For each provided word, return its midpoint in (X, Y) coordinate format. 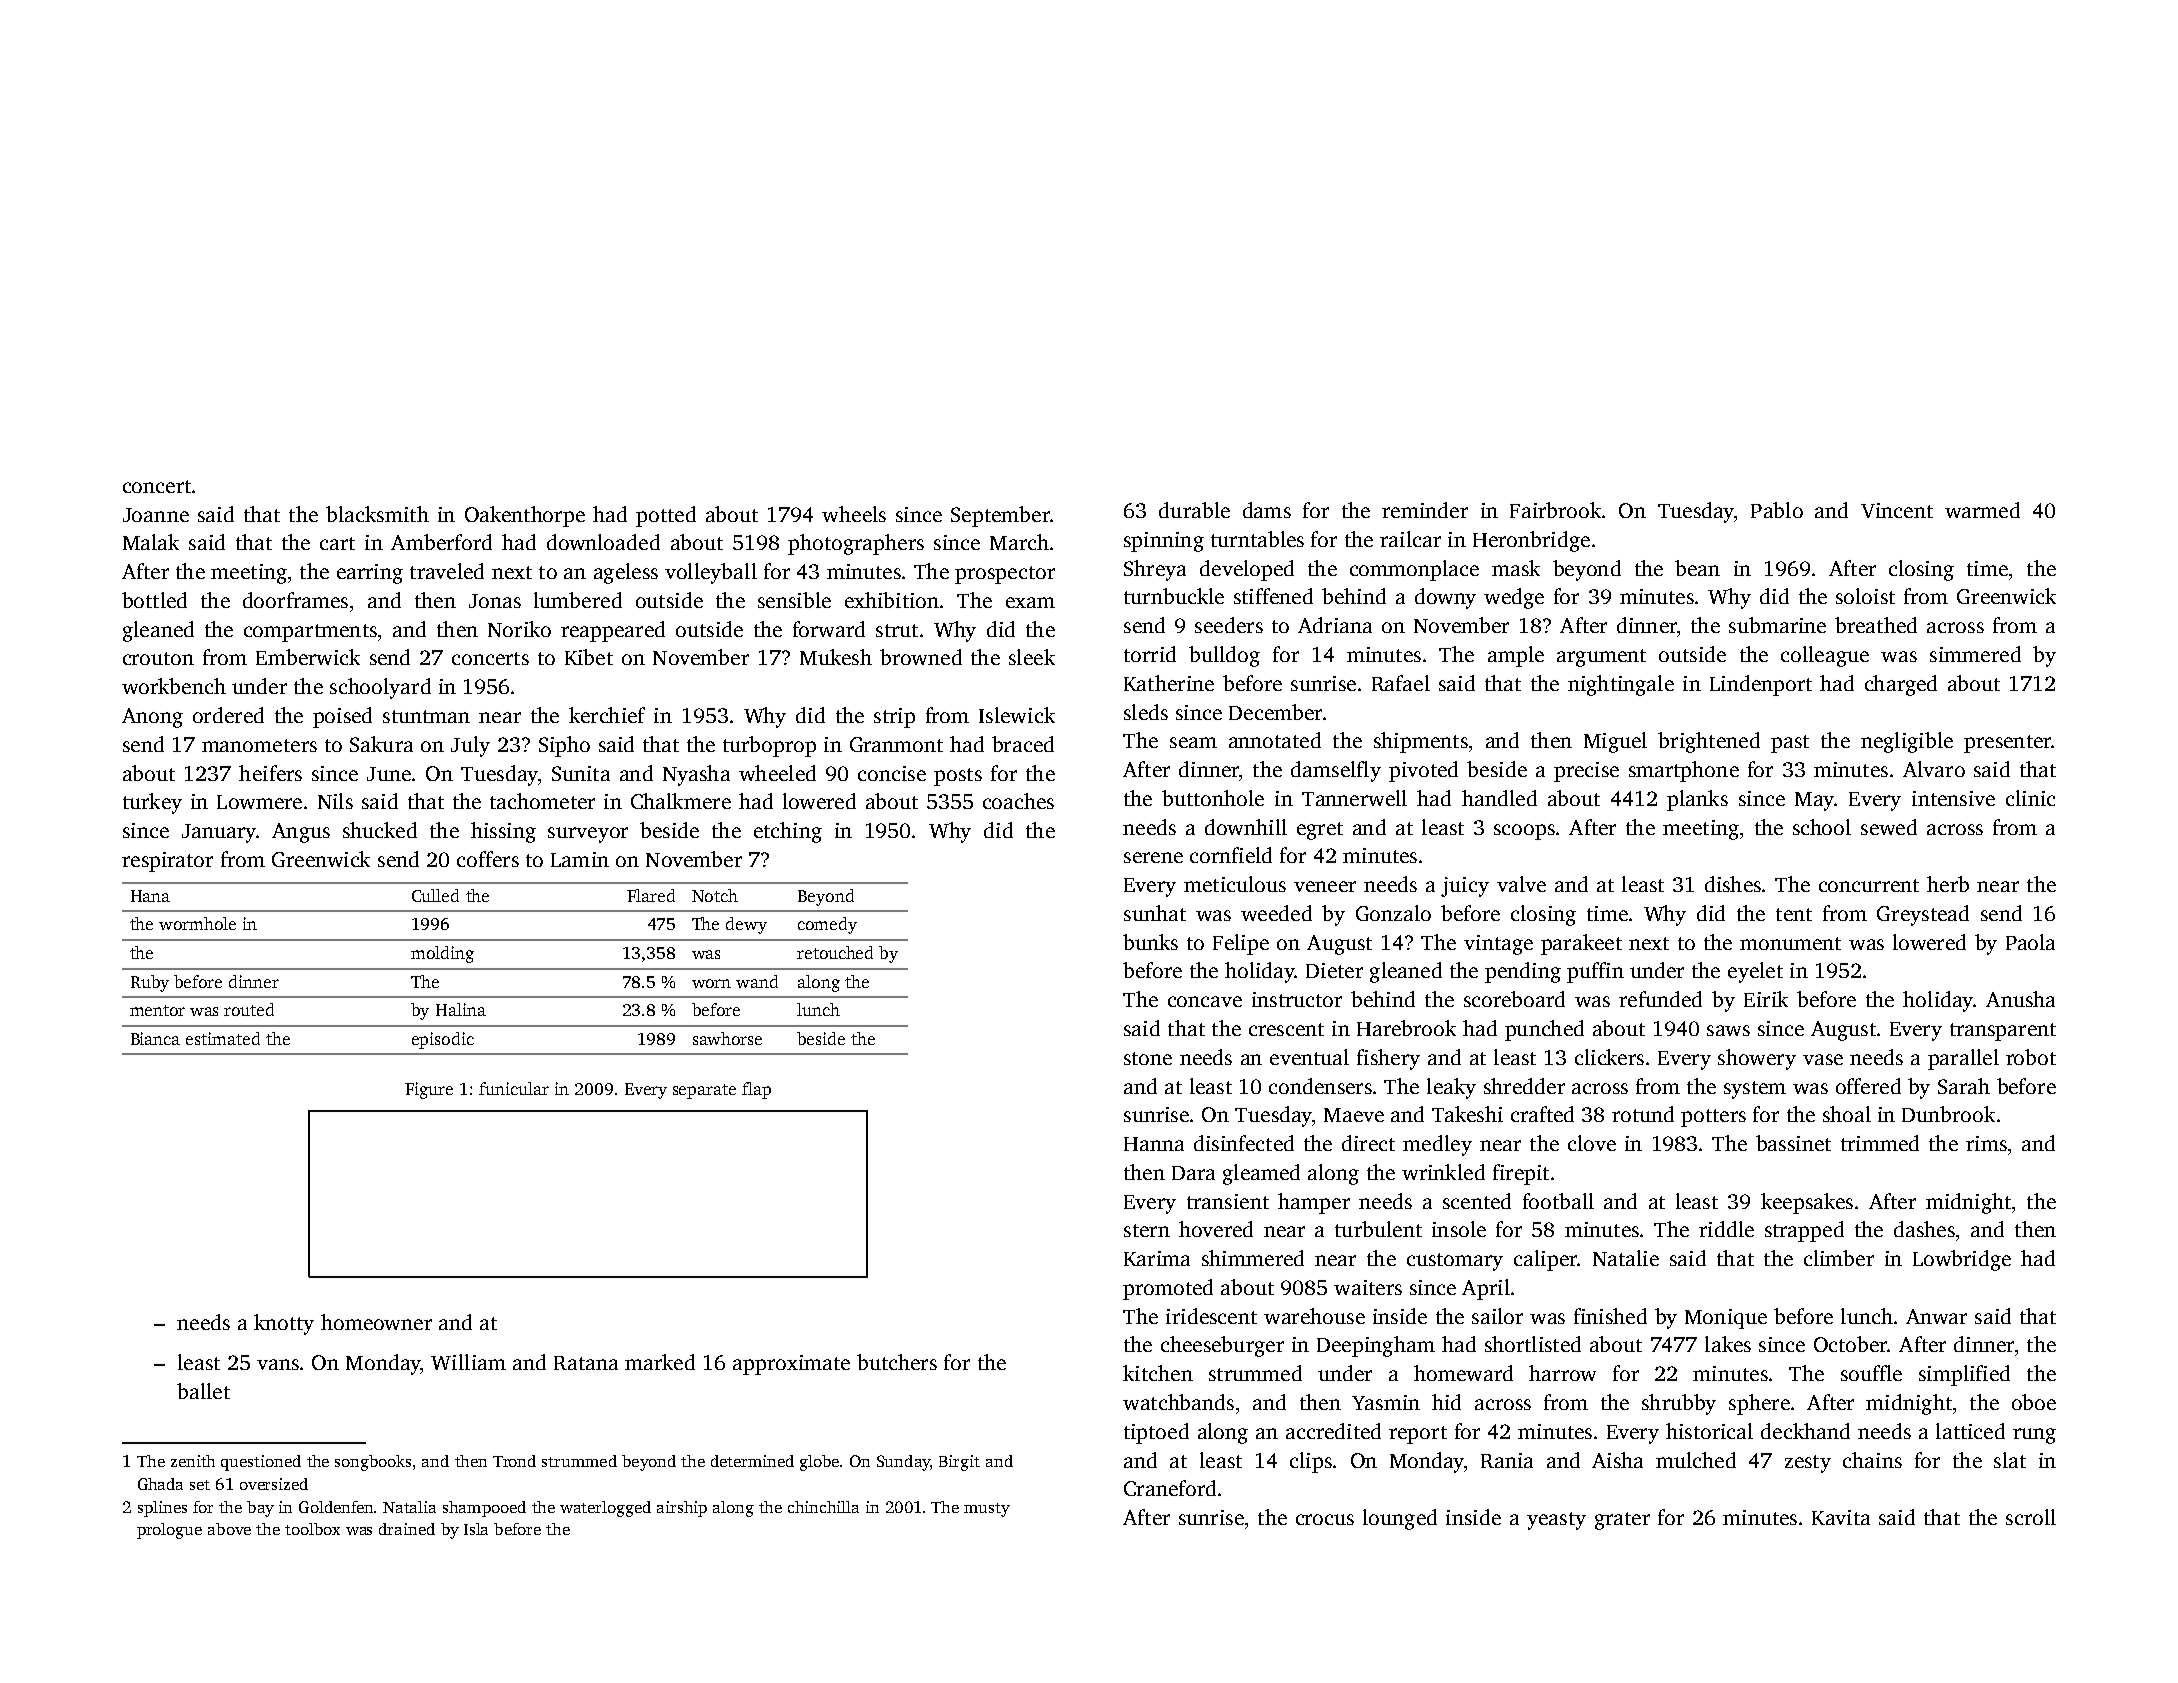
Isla (476, 1529)
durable (1194, 510)
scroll (2031, 1517)
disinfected (1244, 1143)
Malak (151, 542)
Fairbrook (1555, 510)
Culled (435, 895)
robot (2031, 1057)
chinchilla (823, 1507)
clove (1592, 1143)
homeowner (376, 1322)
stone (1148, 1058)
